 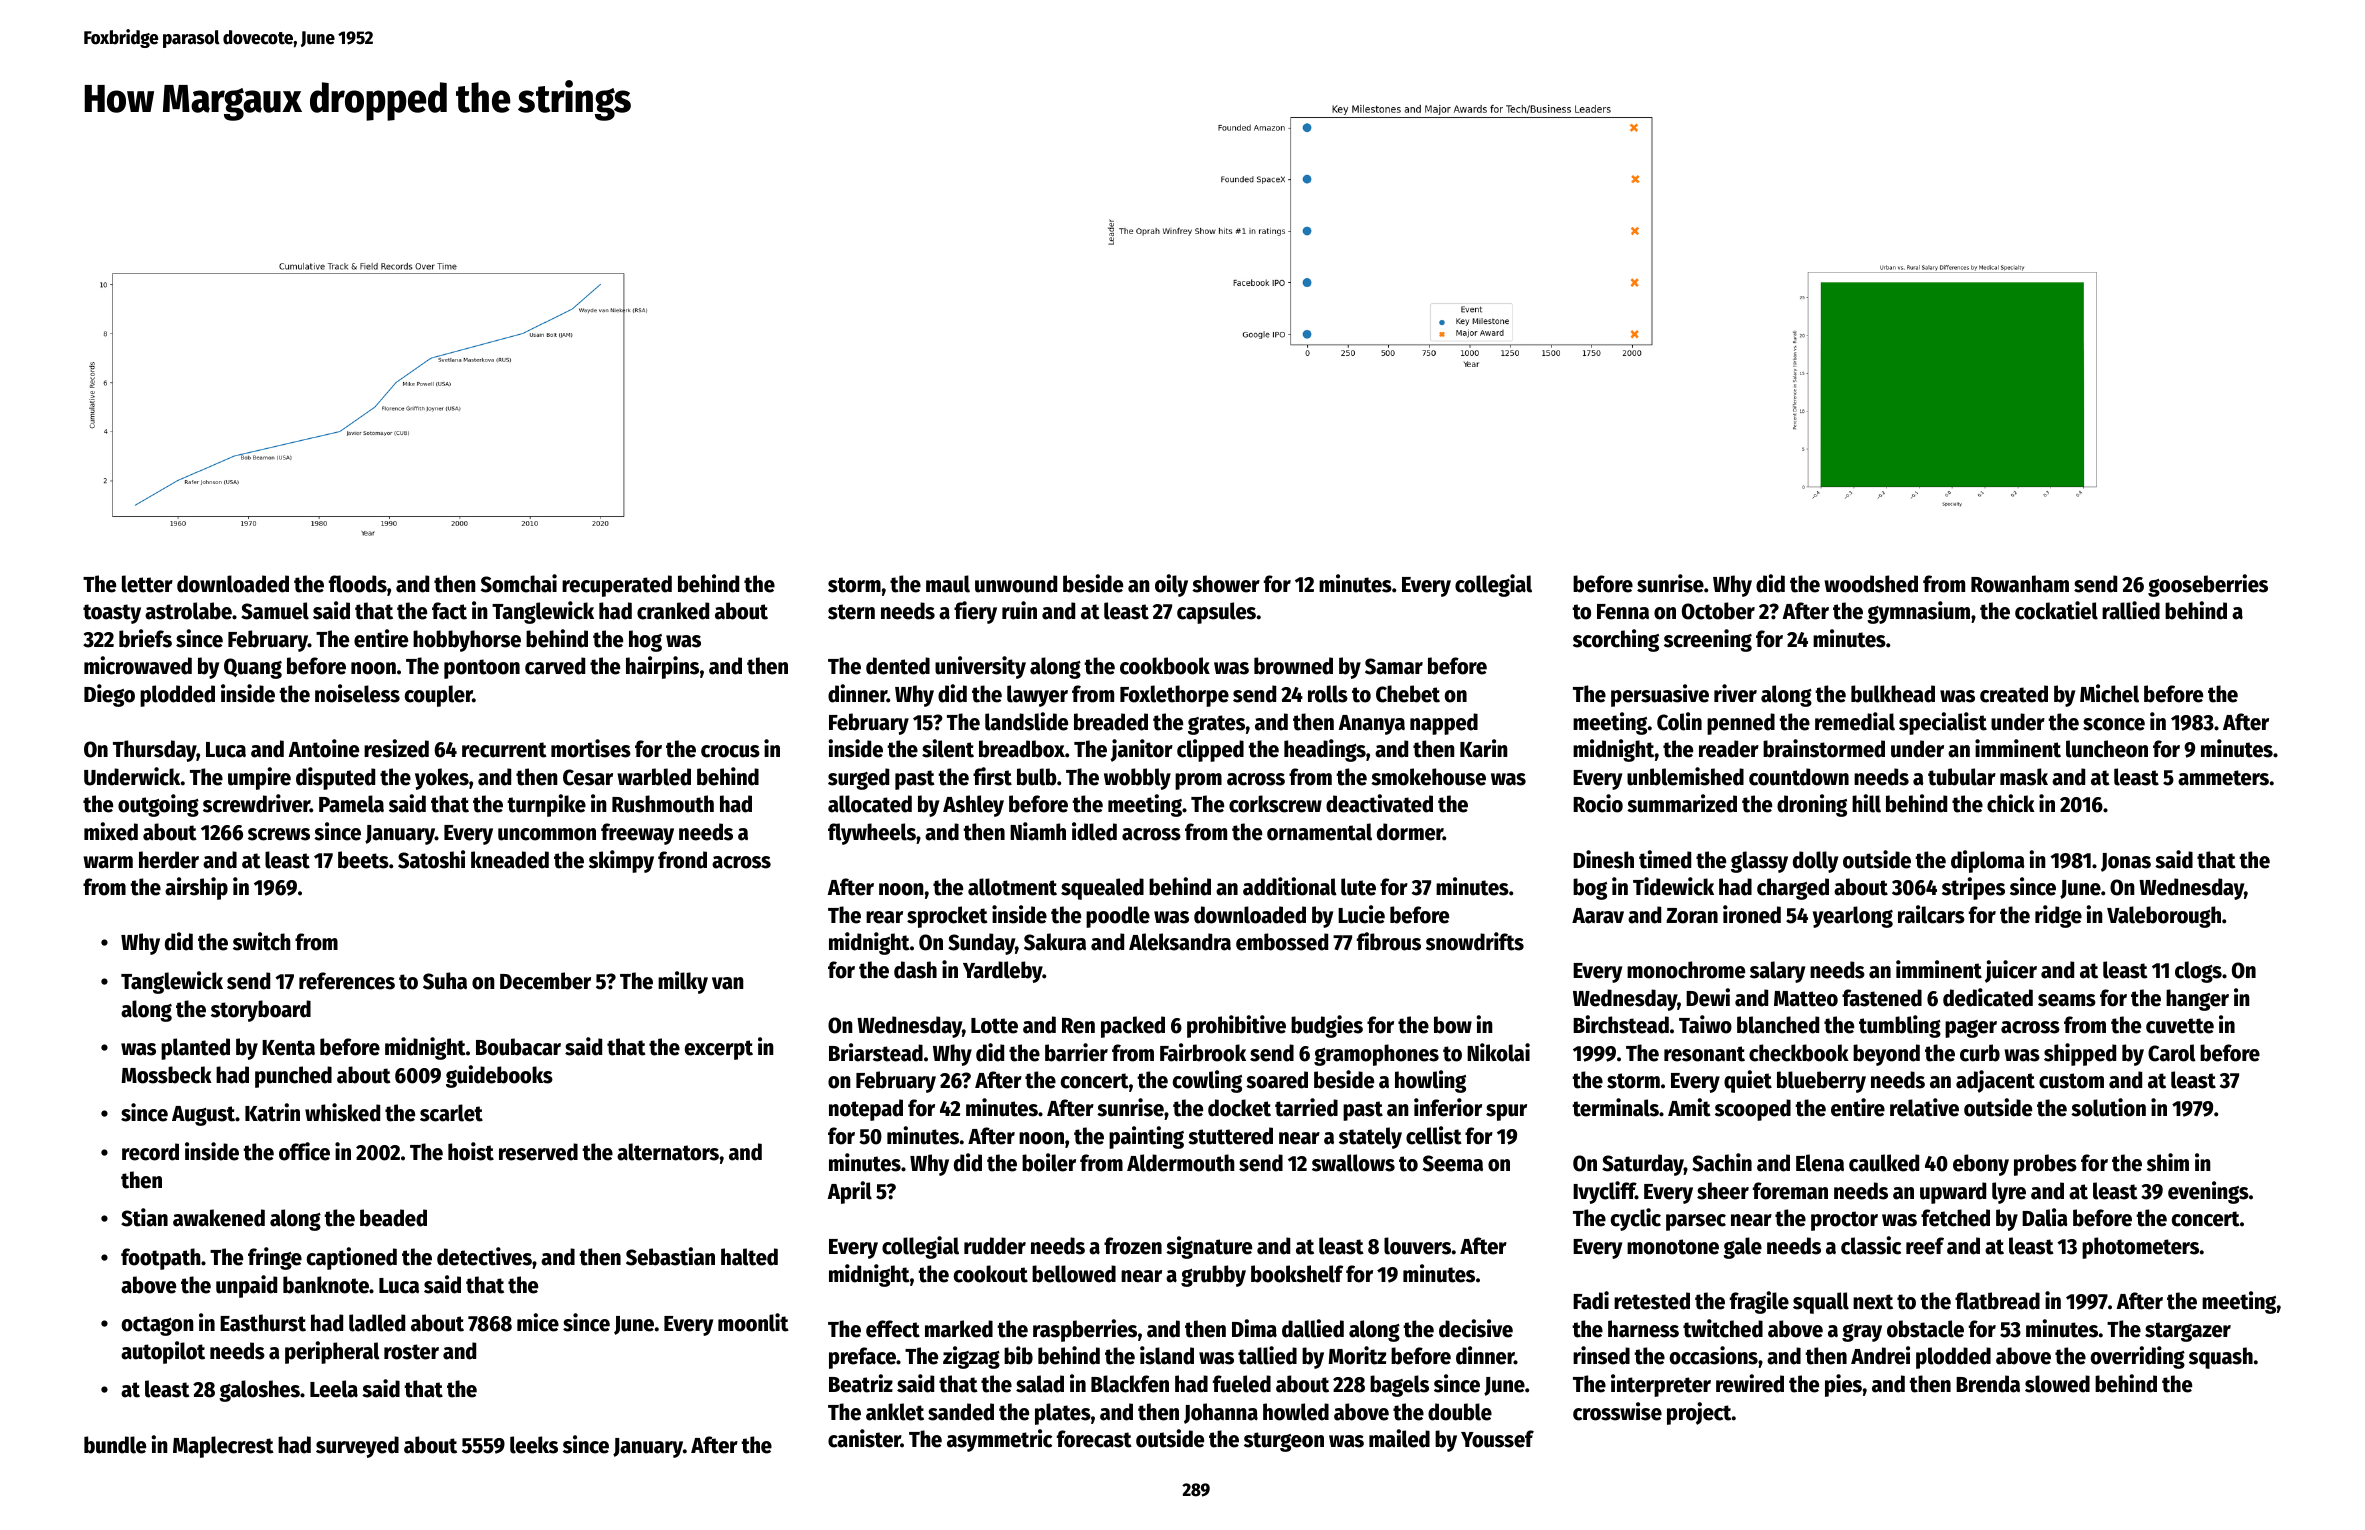 I want to click on woodshed, so click(x=1871, y=584).
